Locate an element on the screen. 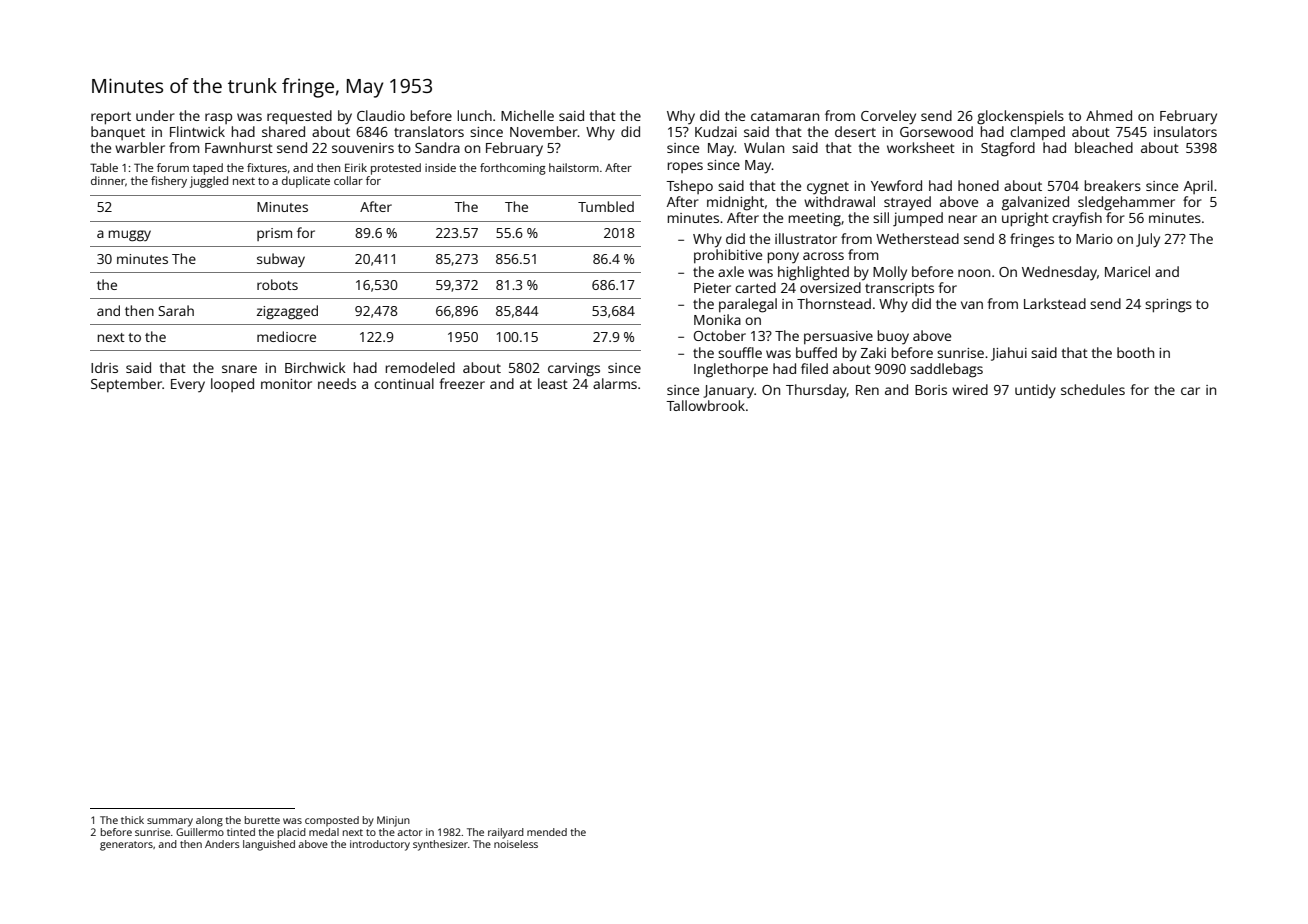 The image size is (1308, 924). Ahmed is located at coordinates (1109, 115).
